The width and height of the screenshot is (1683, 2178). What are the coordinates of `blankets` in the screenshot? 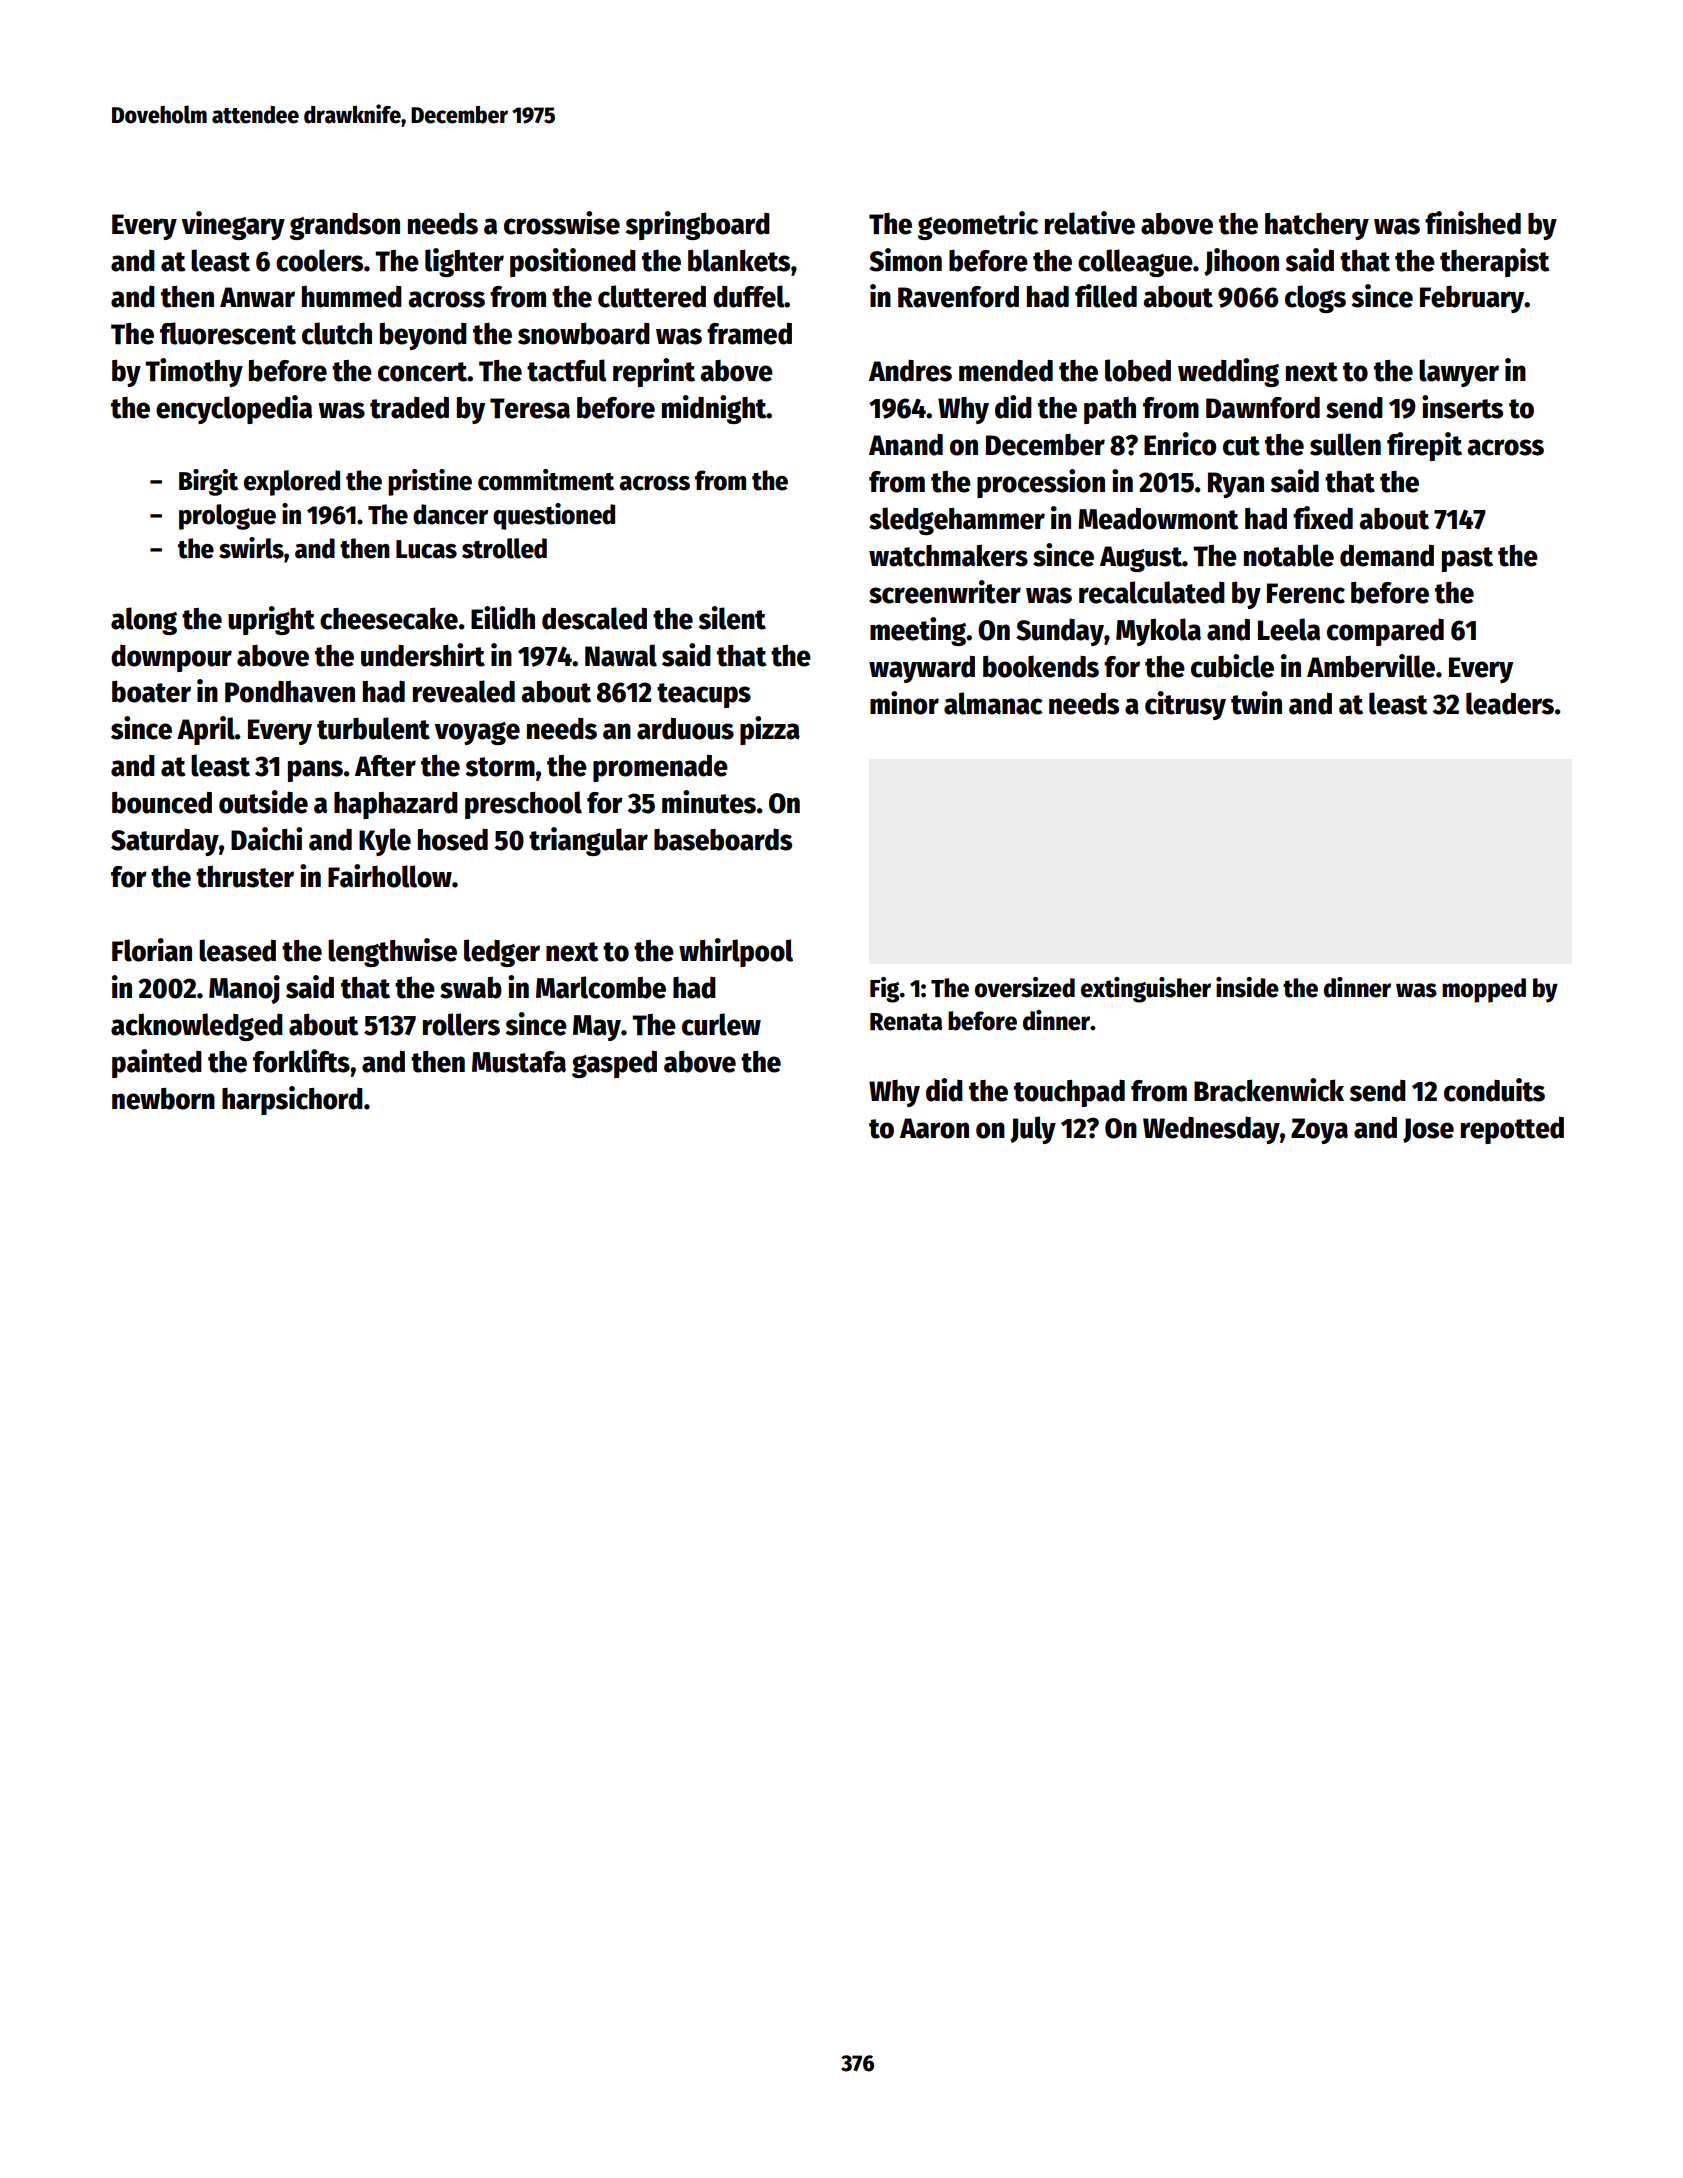 It's located at (739, 260).
